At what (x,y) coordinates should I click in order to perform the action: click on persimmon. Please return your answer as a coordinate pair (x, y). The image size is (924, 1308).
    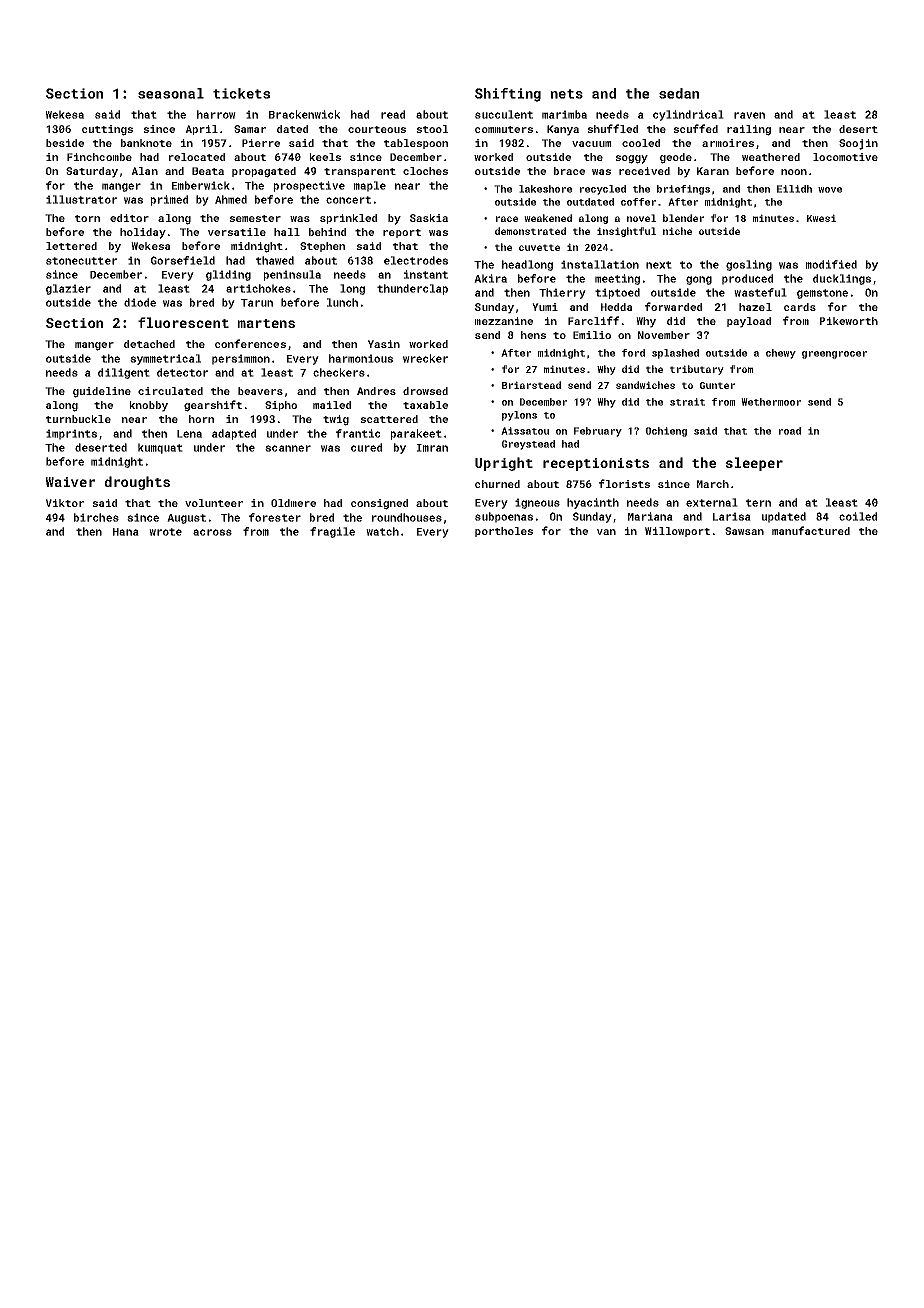
    Looking at the image, I should click on (241, 359).
